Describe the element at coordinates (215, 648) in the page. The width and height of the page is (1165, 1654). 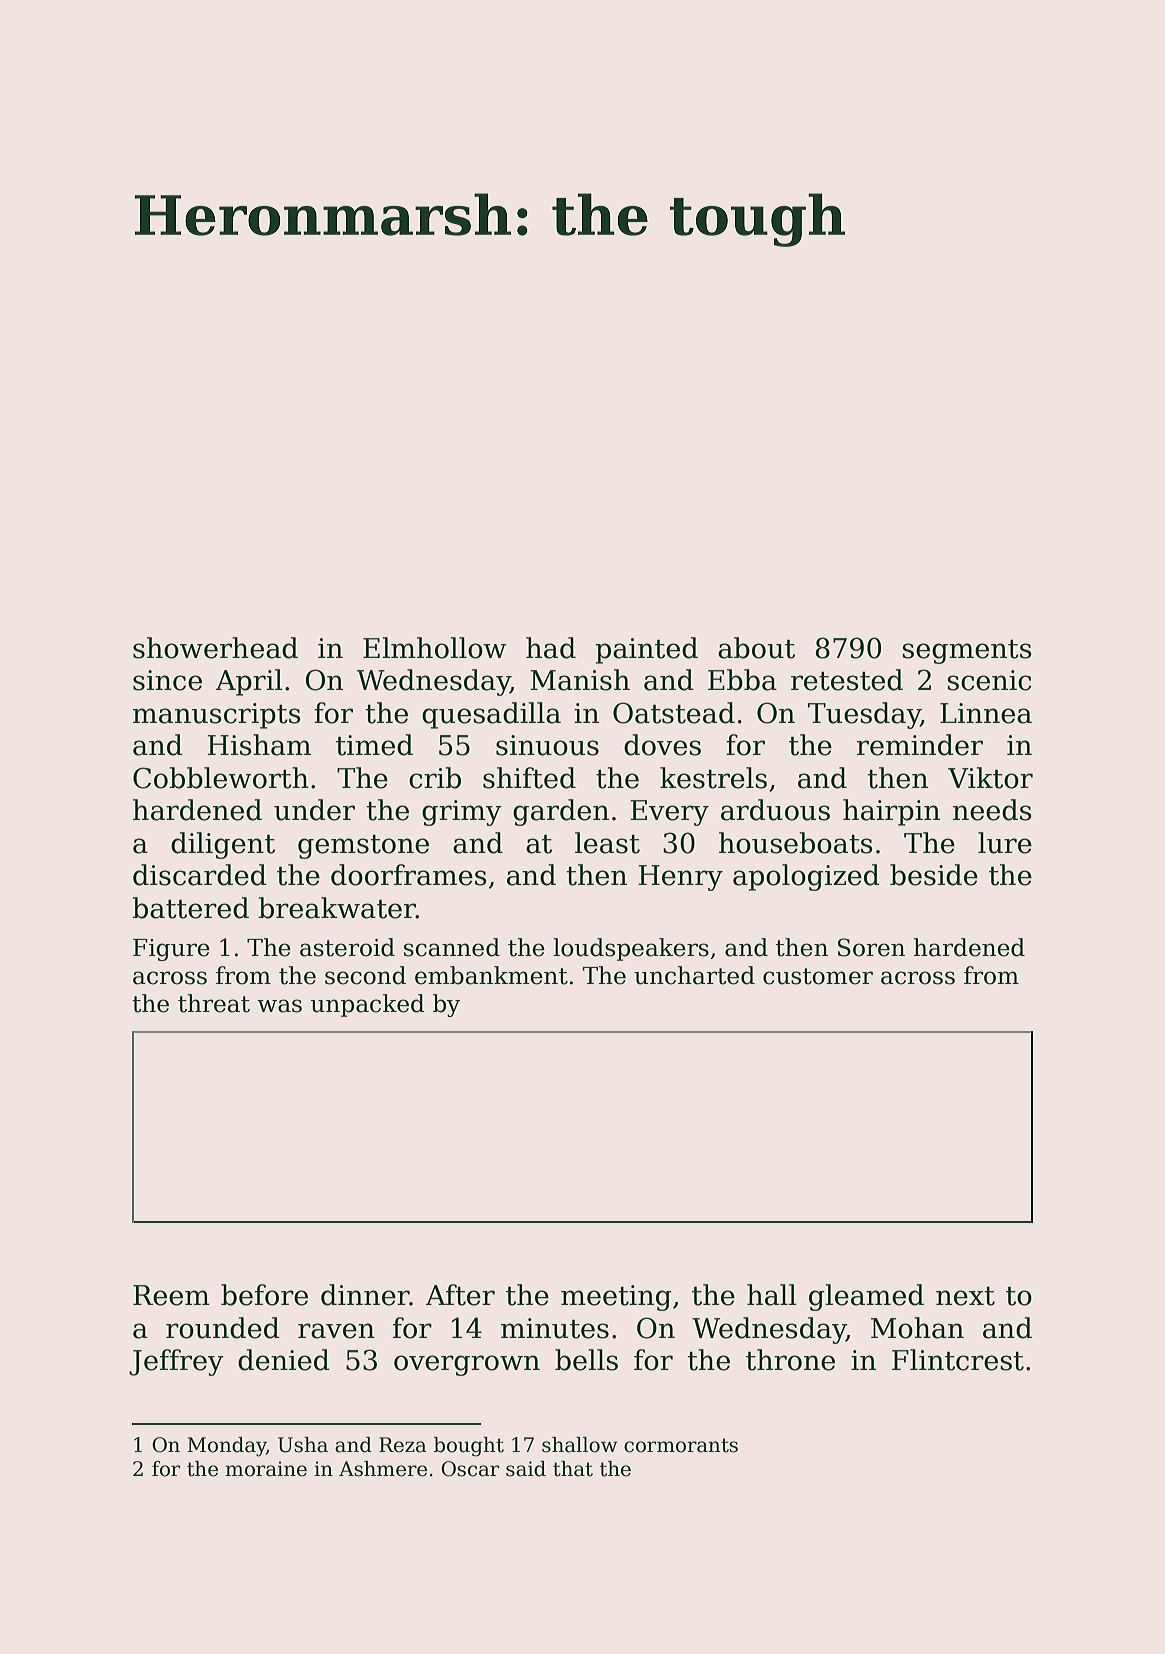
I see `showerhead` at that location.
